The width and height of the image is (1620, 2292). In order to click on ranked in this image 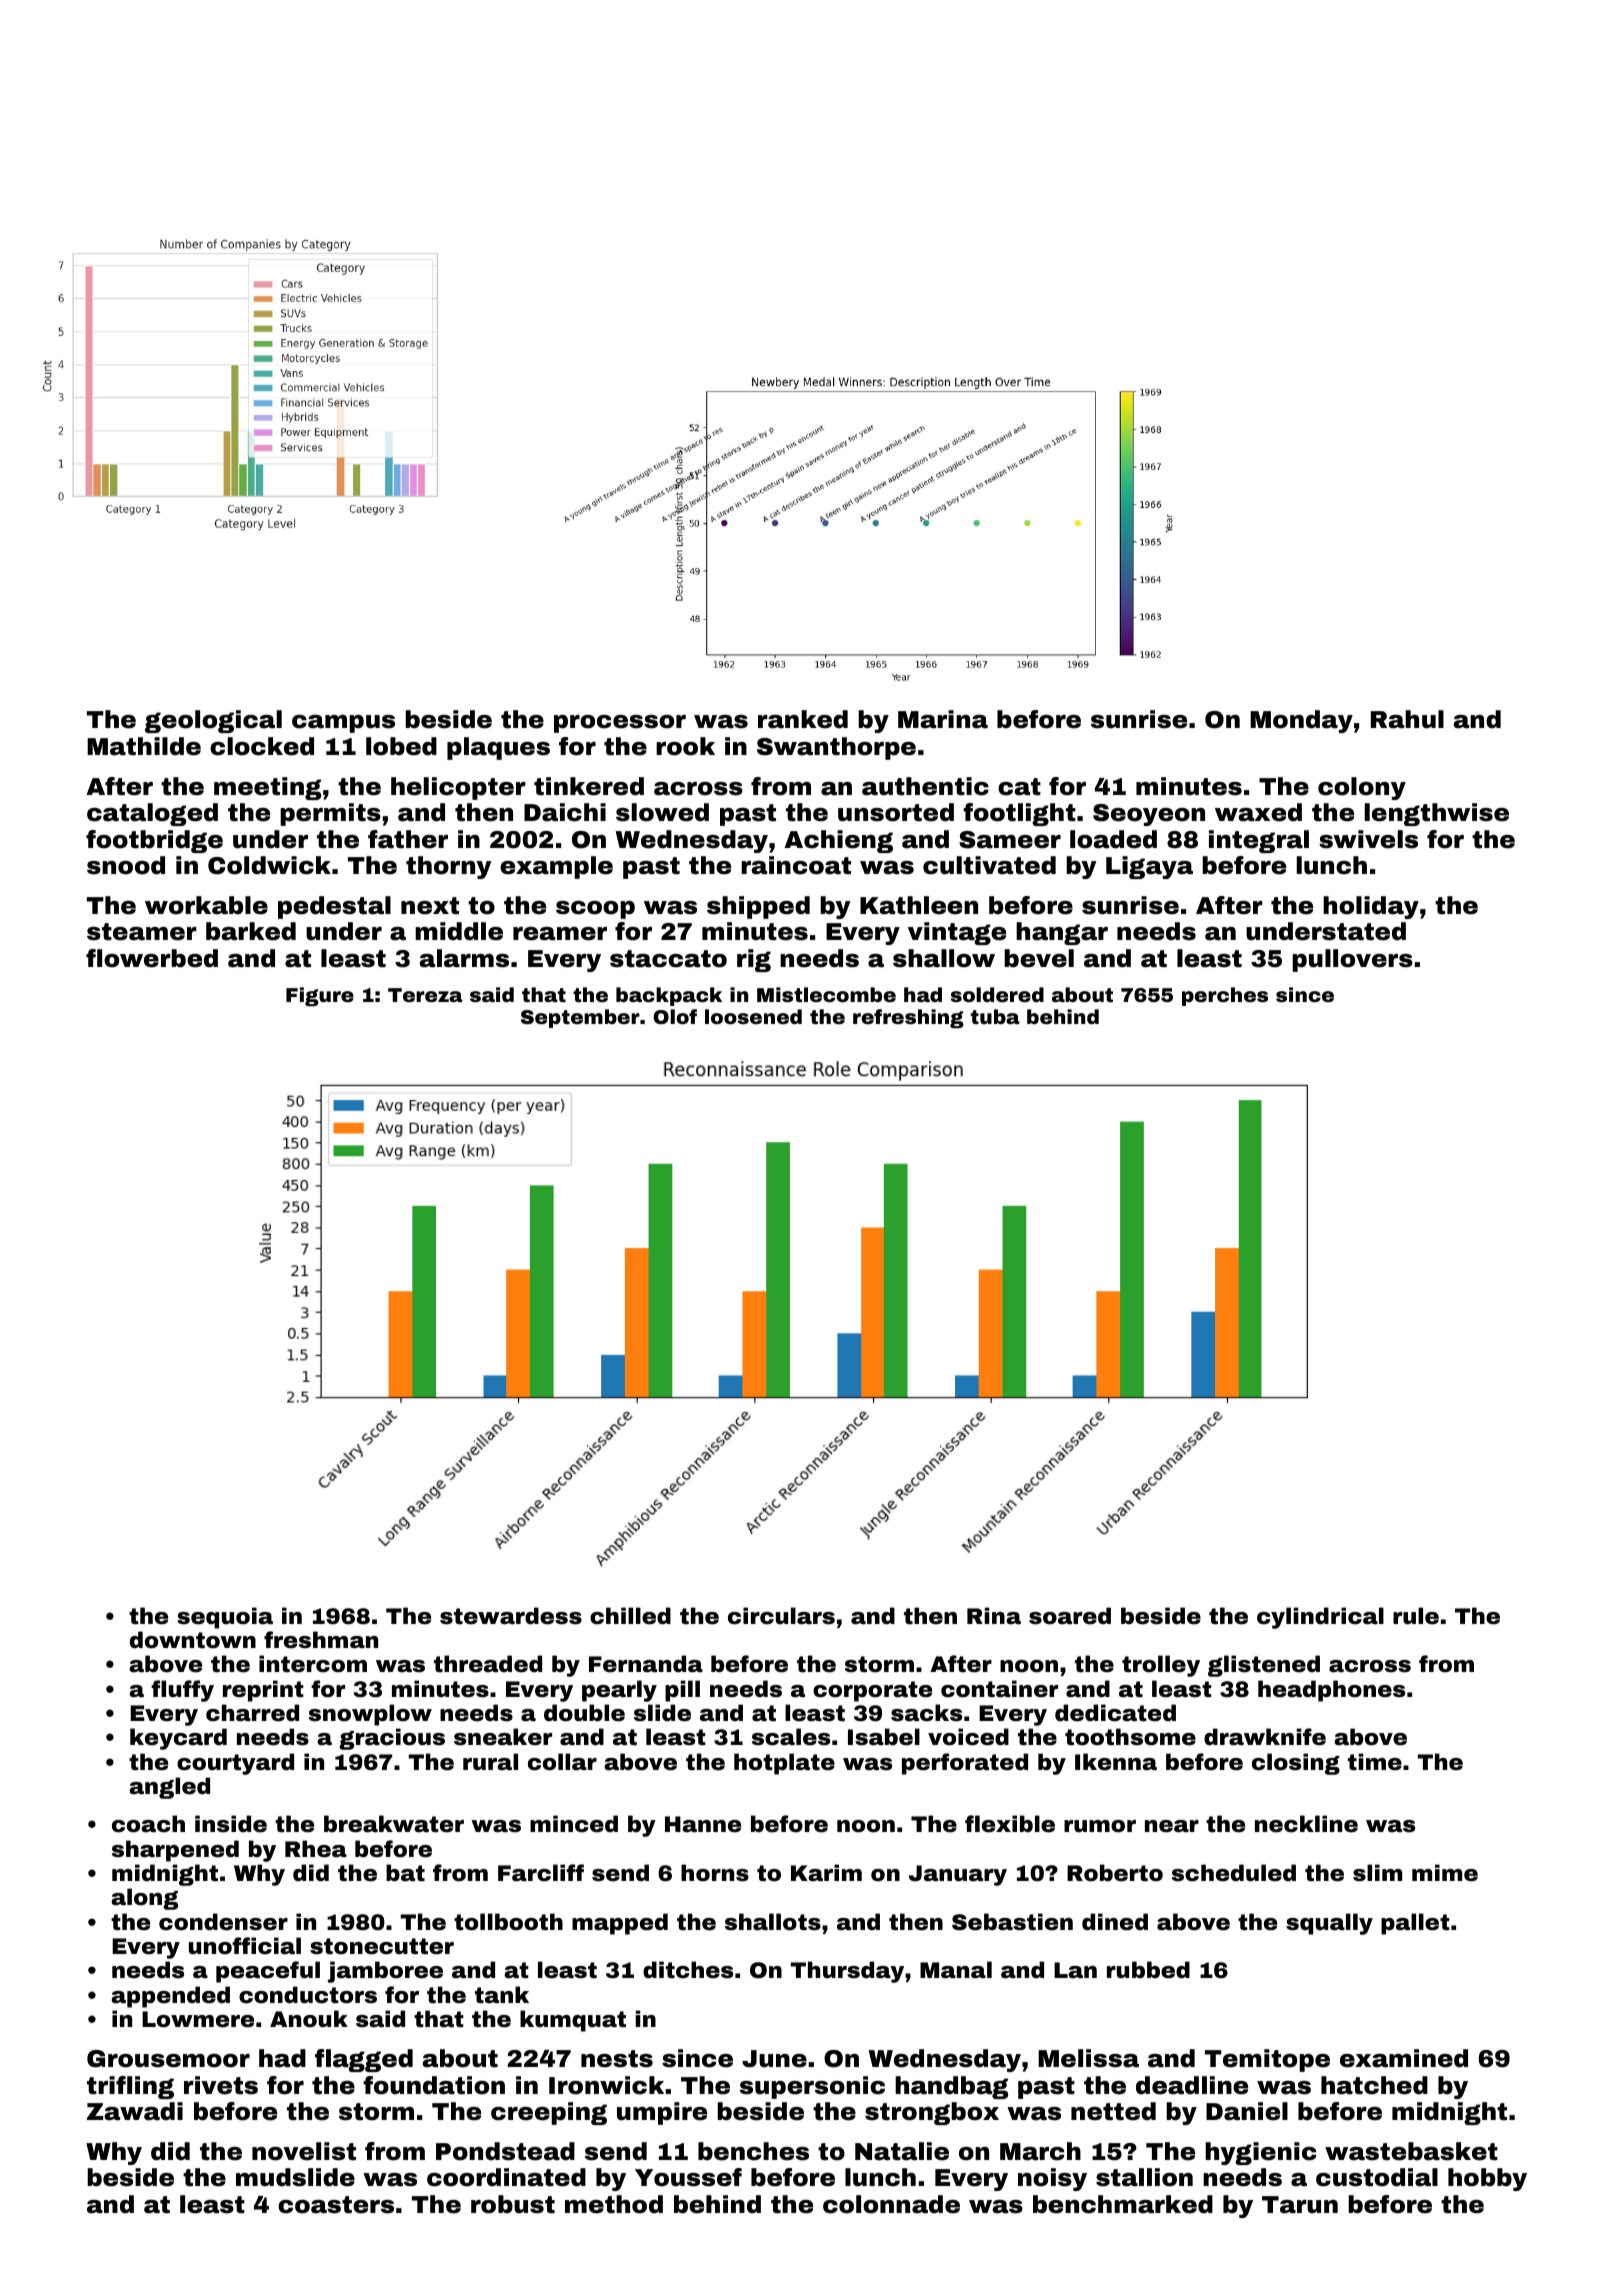, I will do `click(803, 719)`.
